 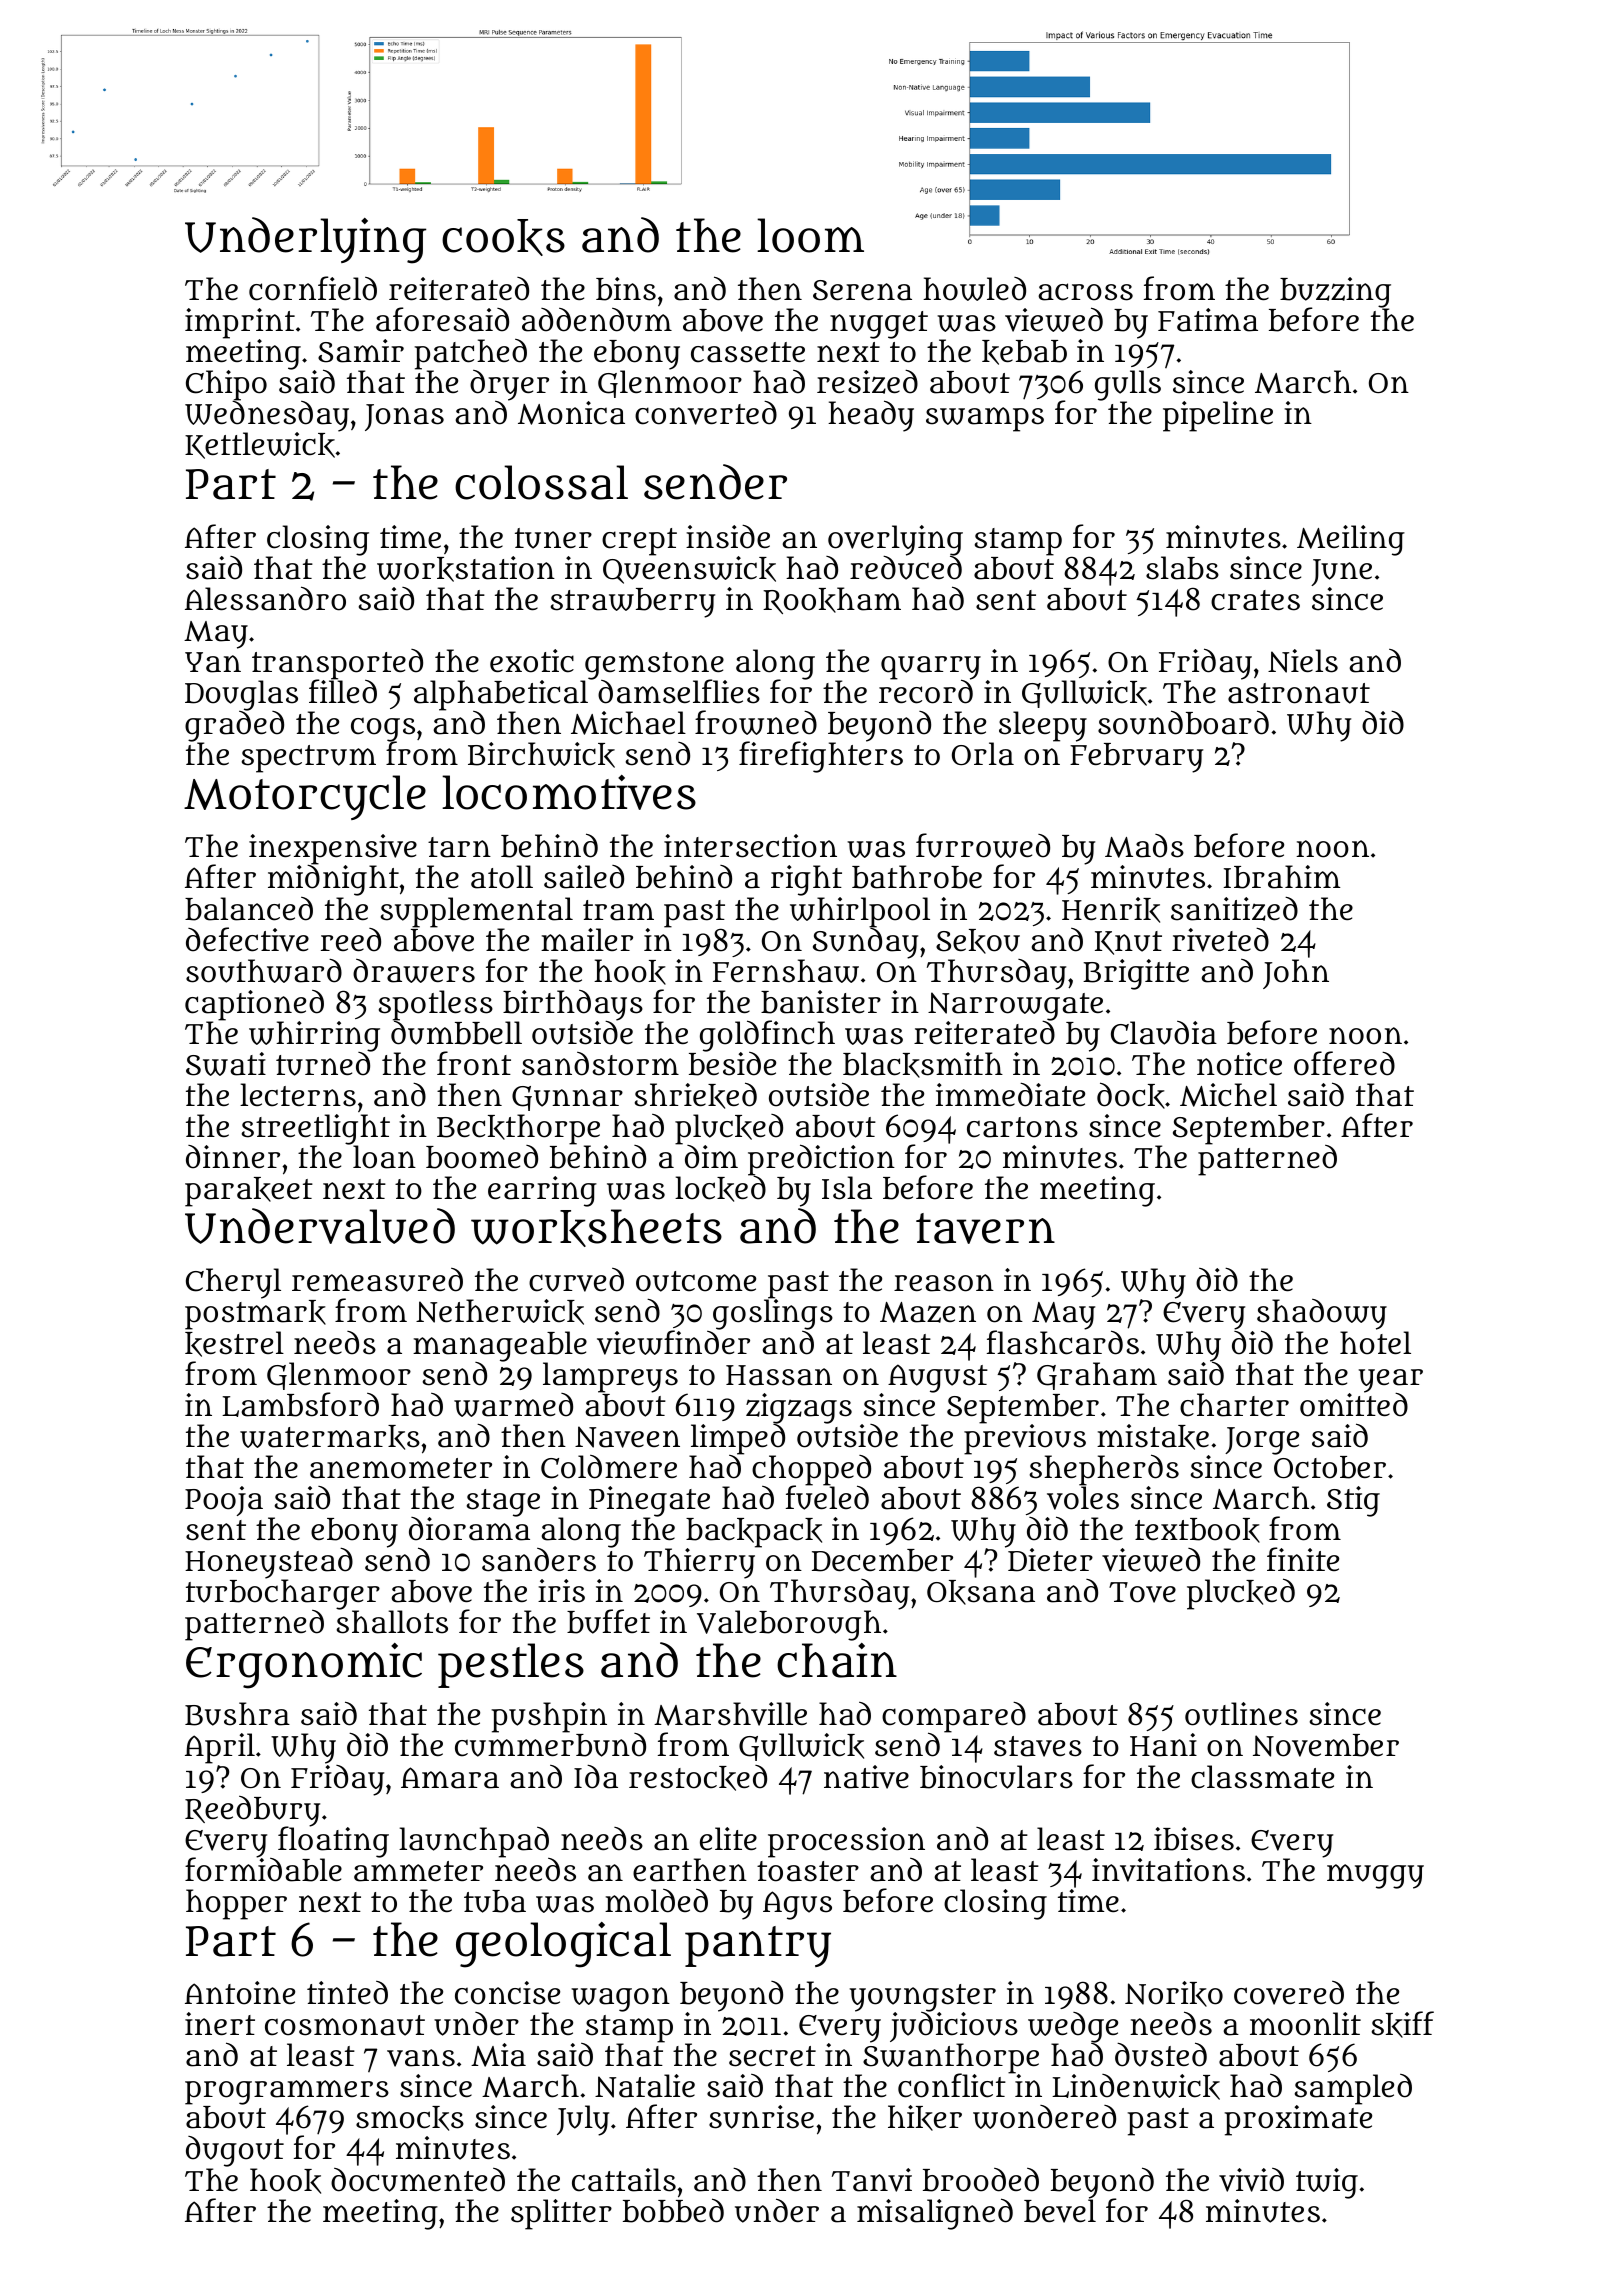 I want to click on Serena, so click(x=862, y=290).
